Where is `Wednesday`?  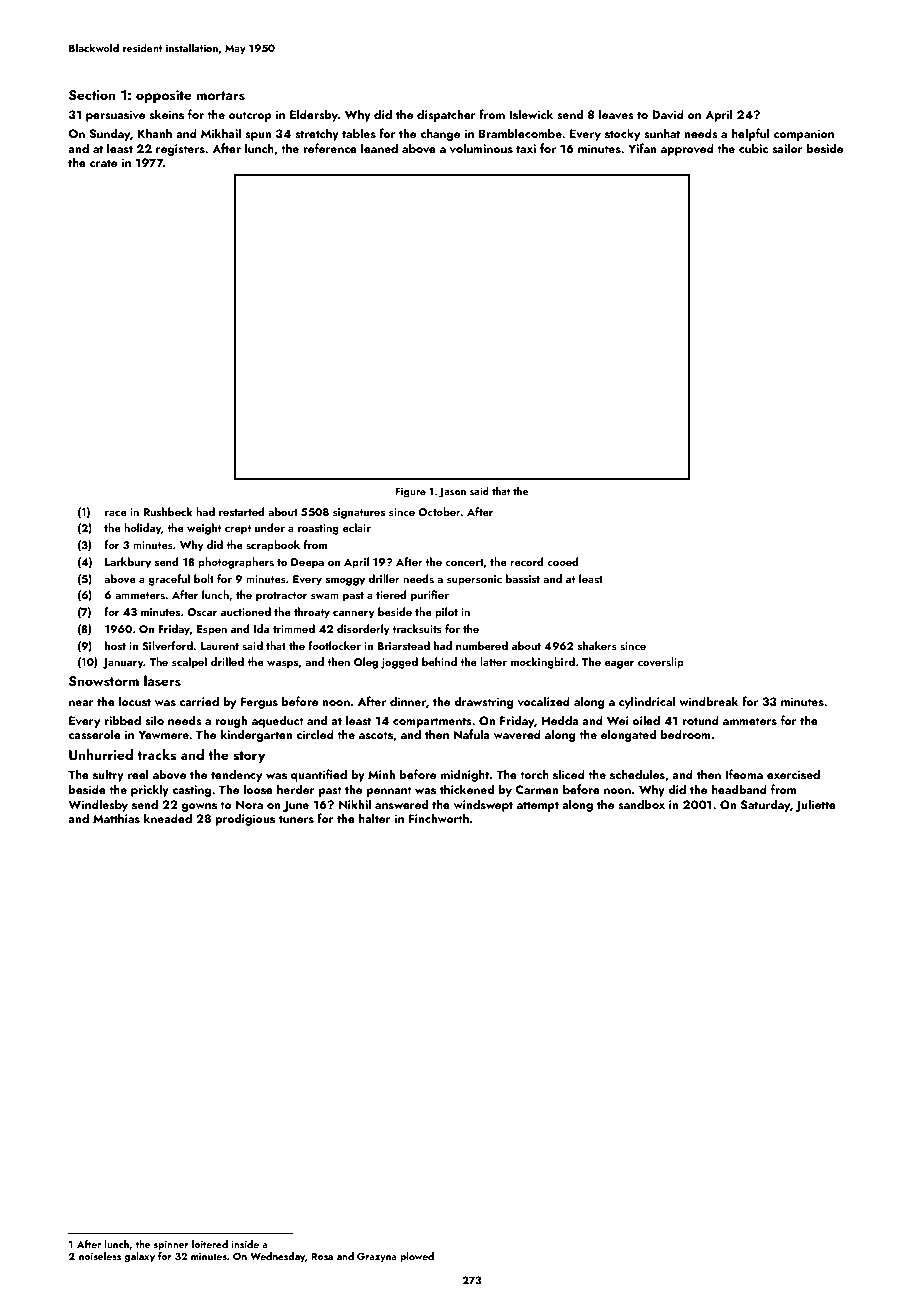 Wednesday is located at coordinates (277, 1257).
